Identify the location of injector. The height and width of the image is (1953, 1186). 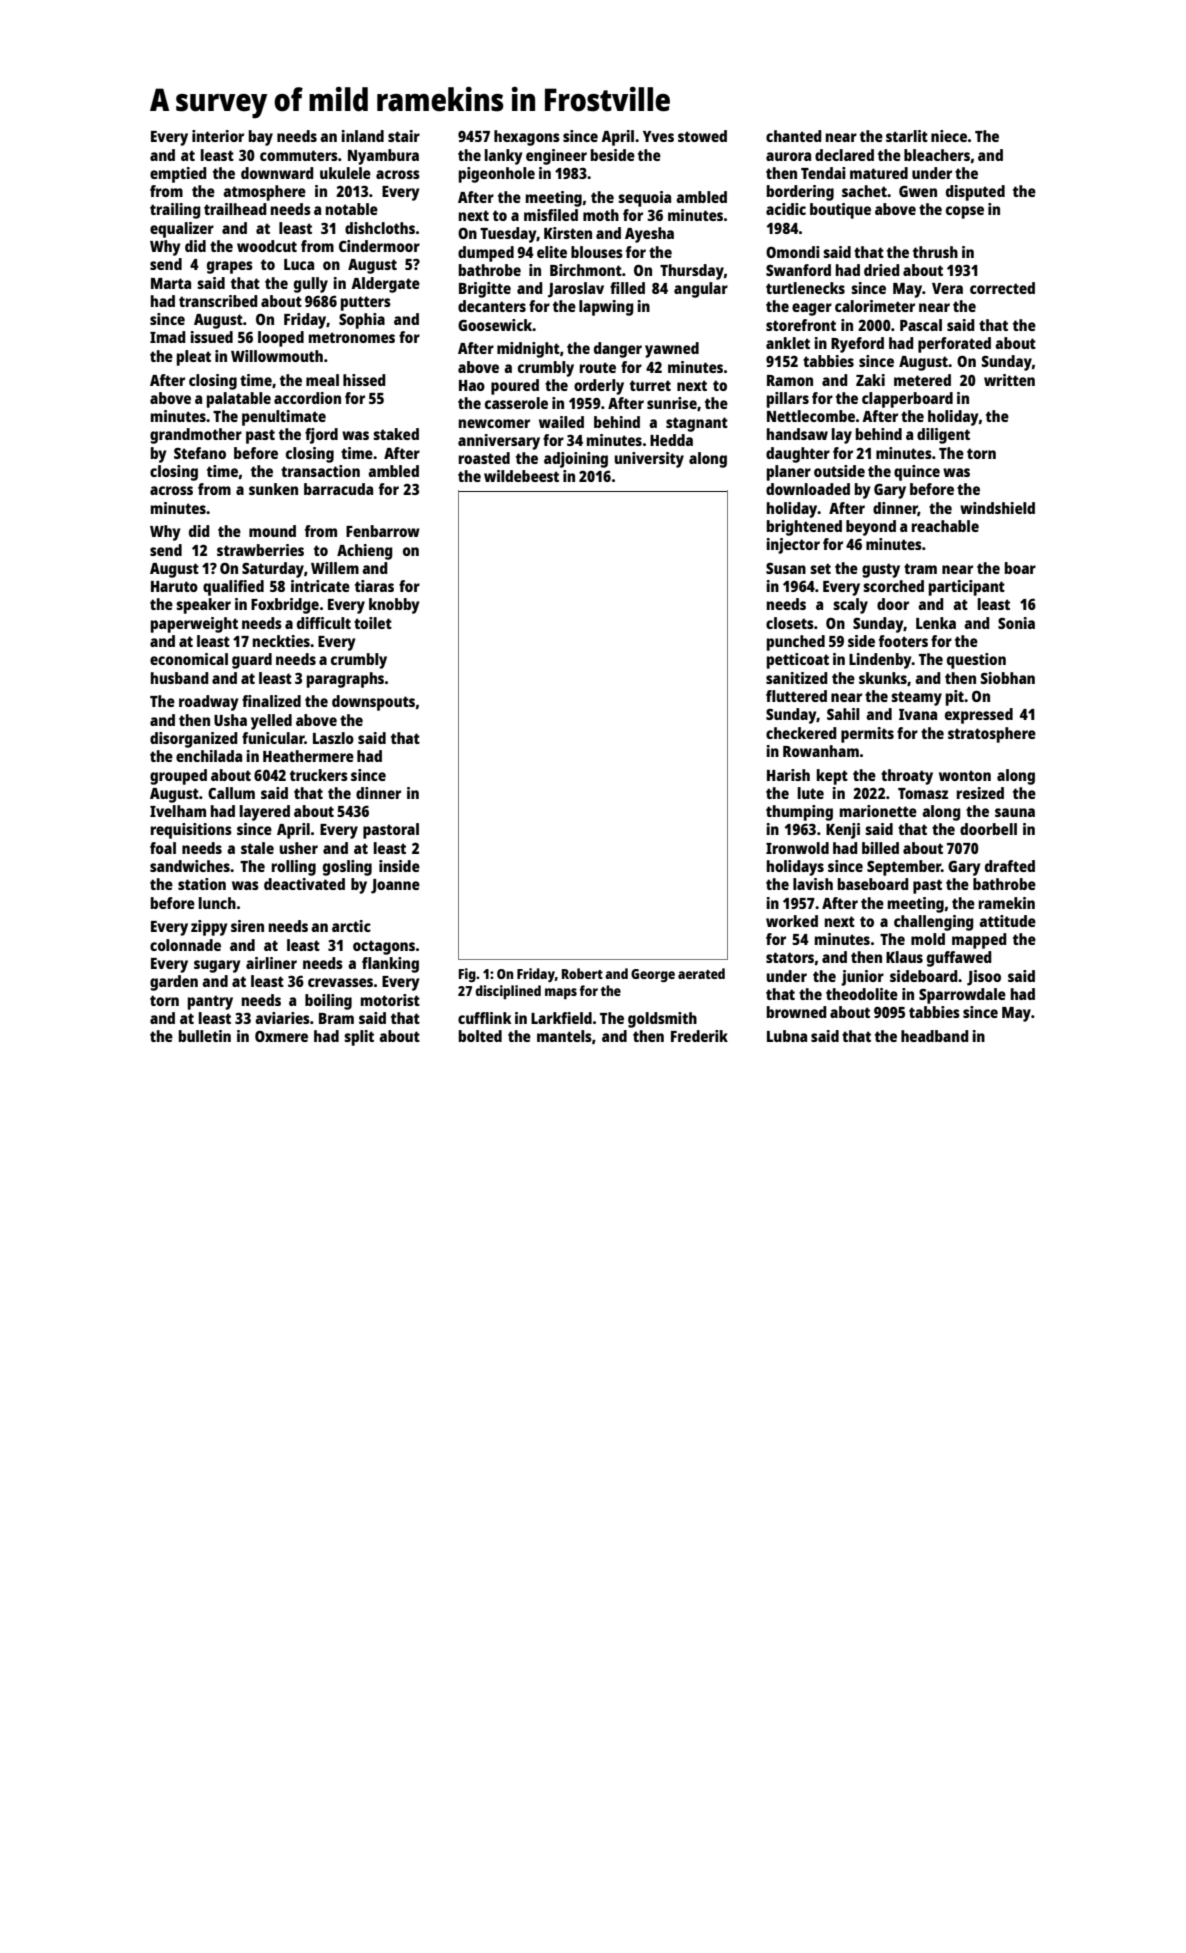
(793, 546).
